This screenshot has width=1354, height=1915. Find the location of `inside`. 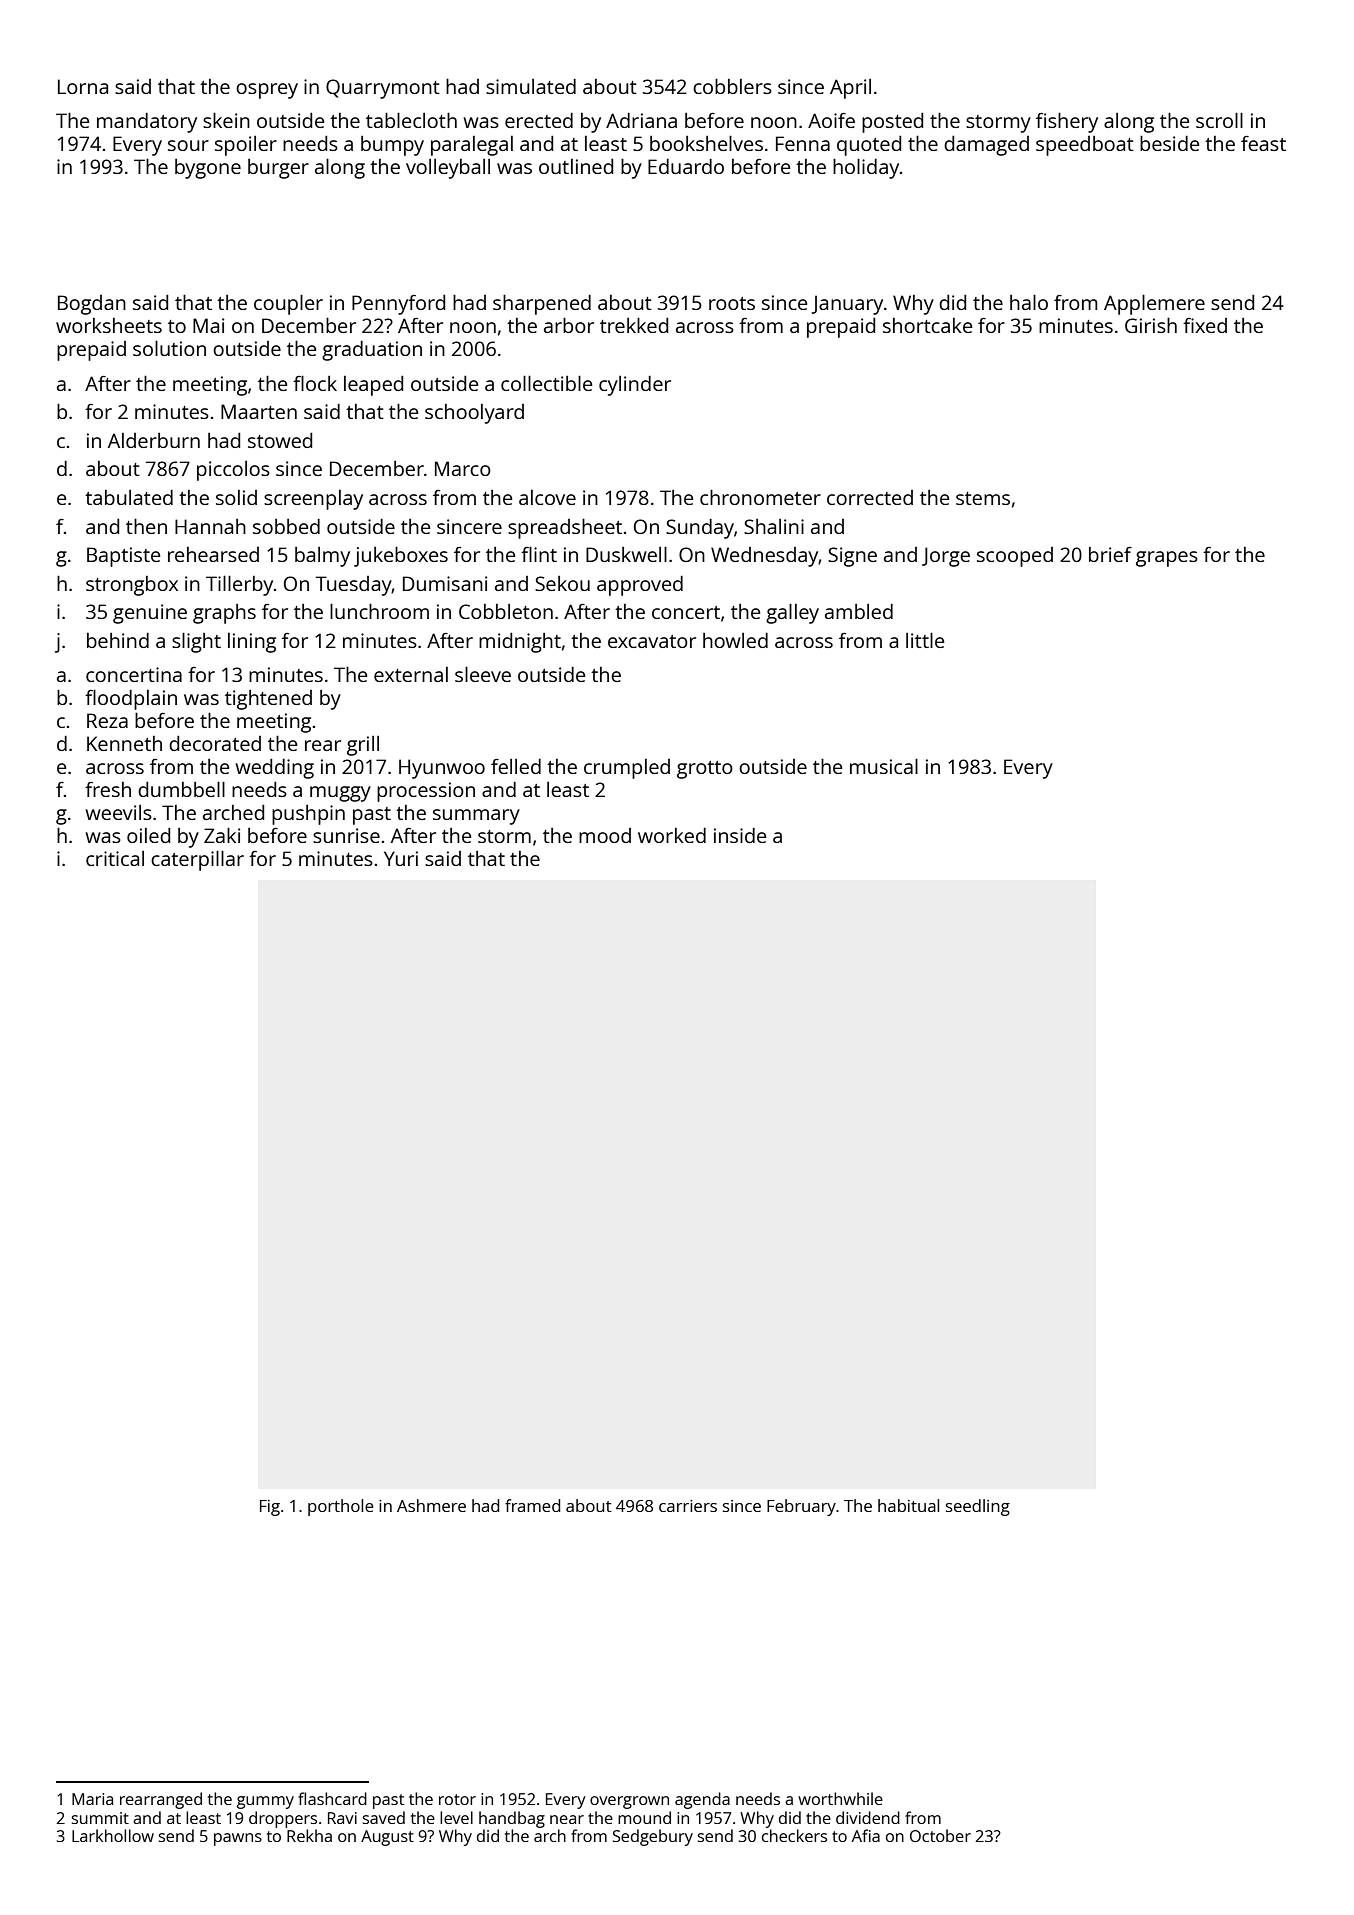

inside is located at coordinates (740, 835).
